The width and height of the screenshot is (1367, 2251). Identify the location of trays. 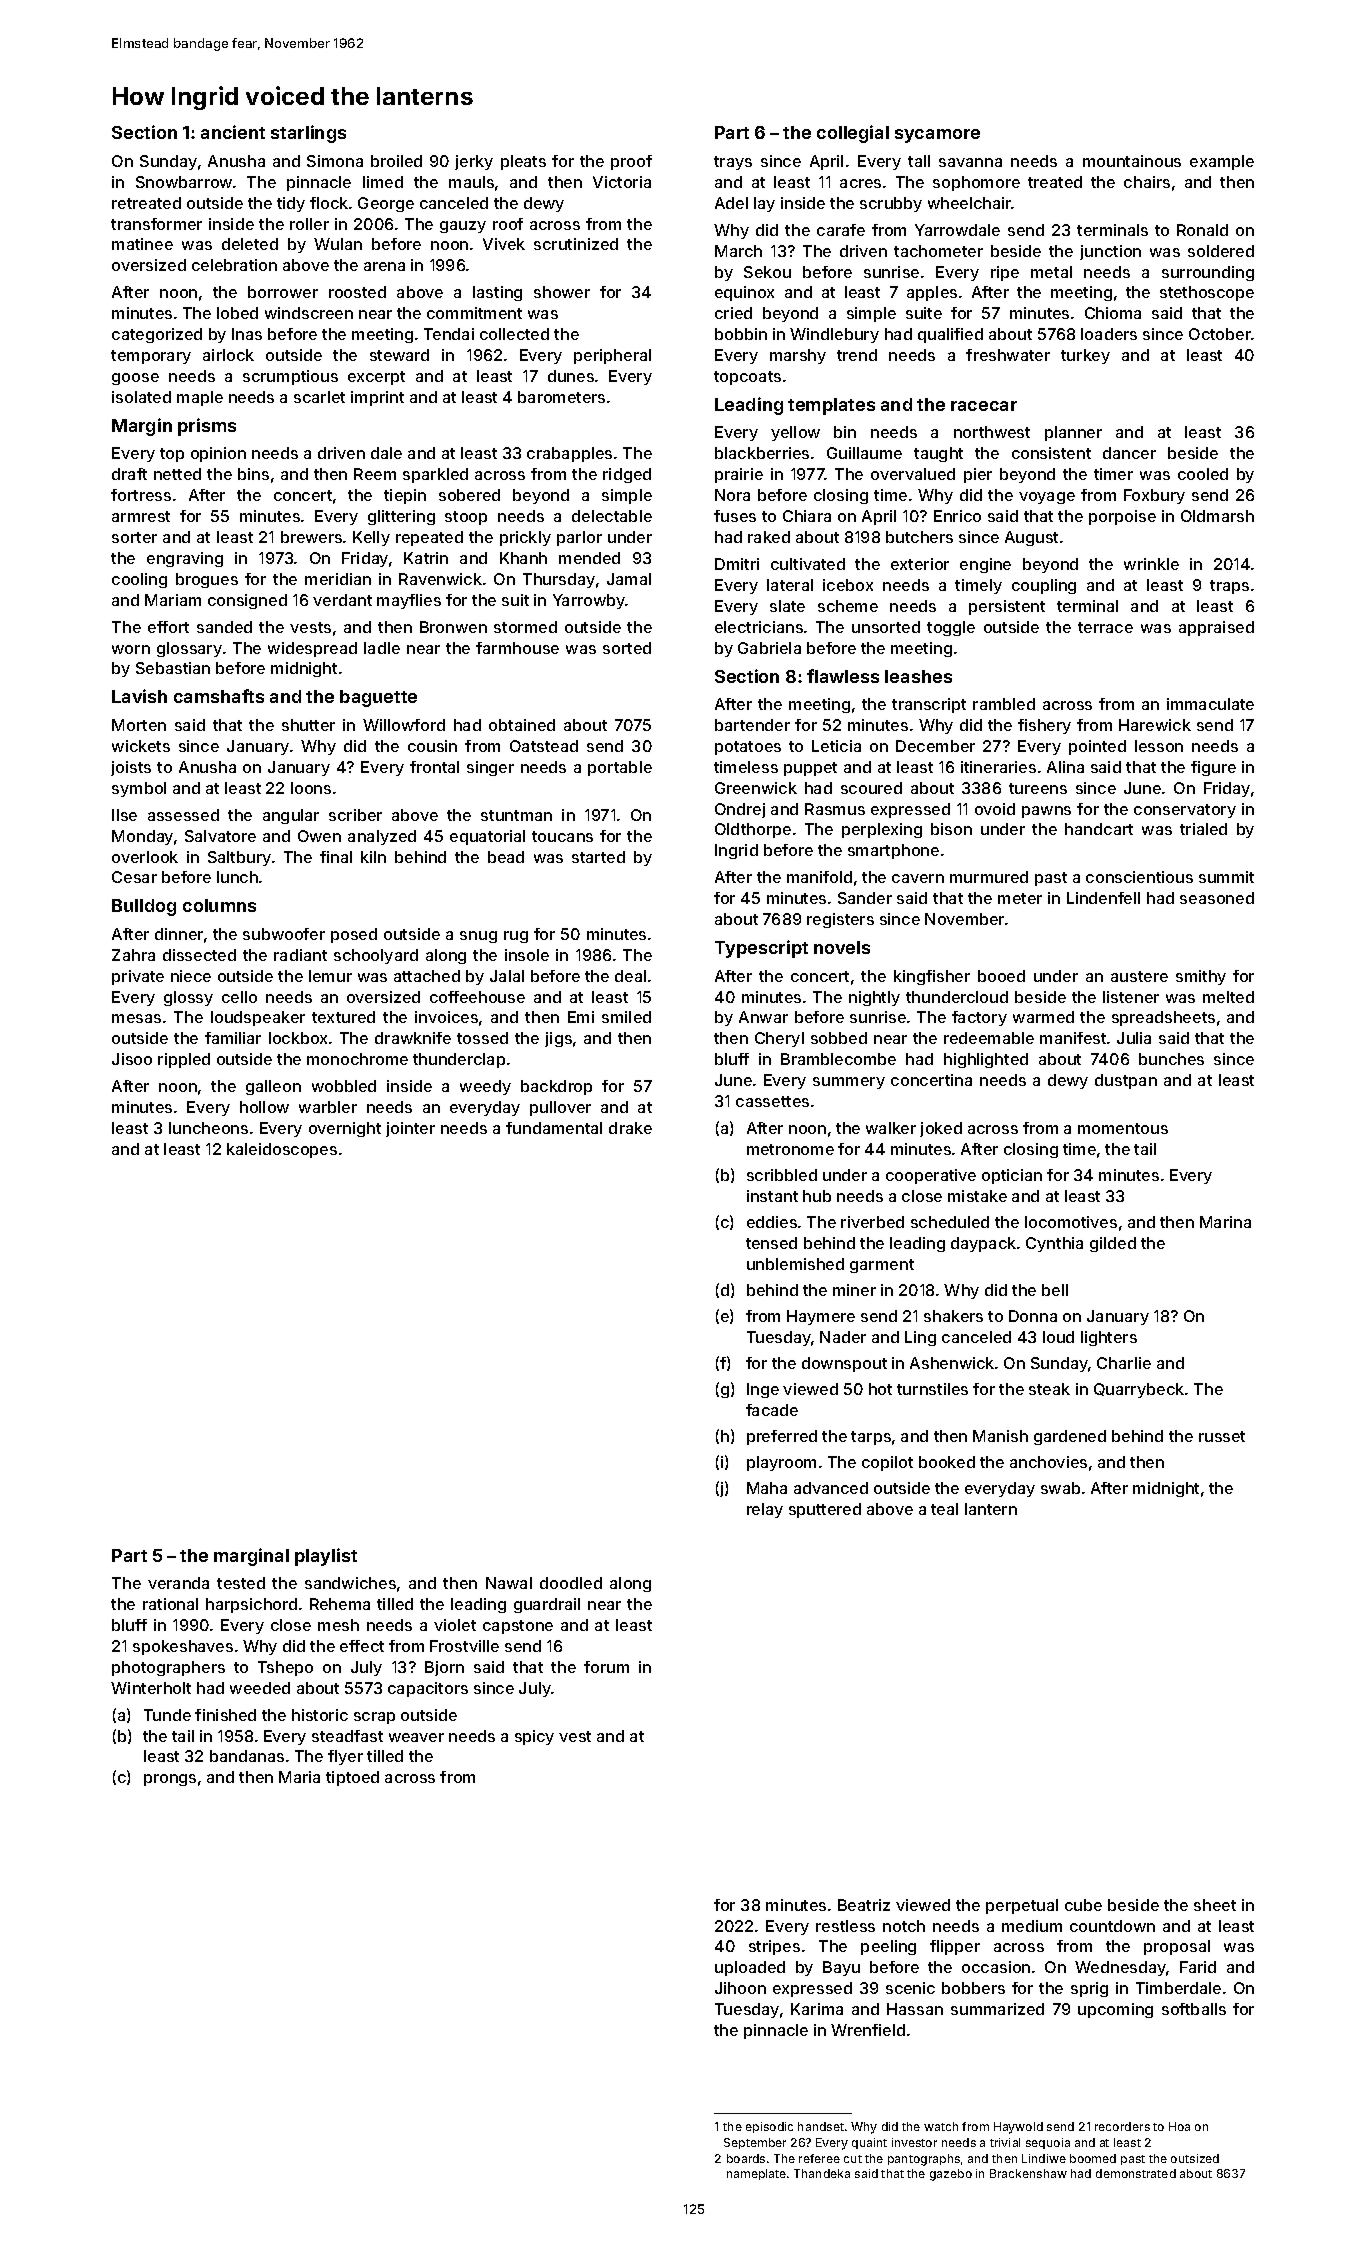
(733, 163).
